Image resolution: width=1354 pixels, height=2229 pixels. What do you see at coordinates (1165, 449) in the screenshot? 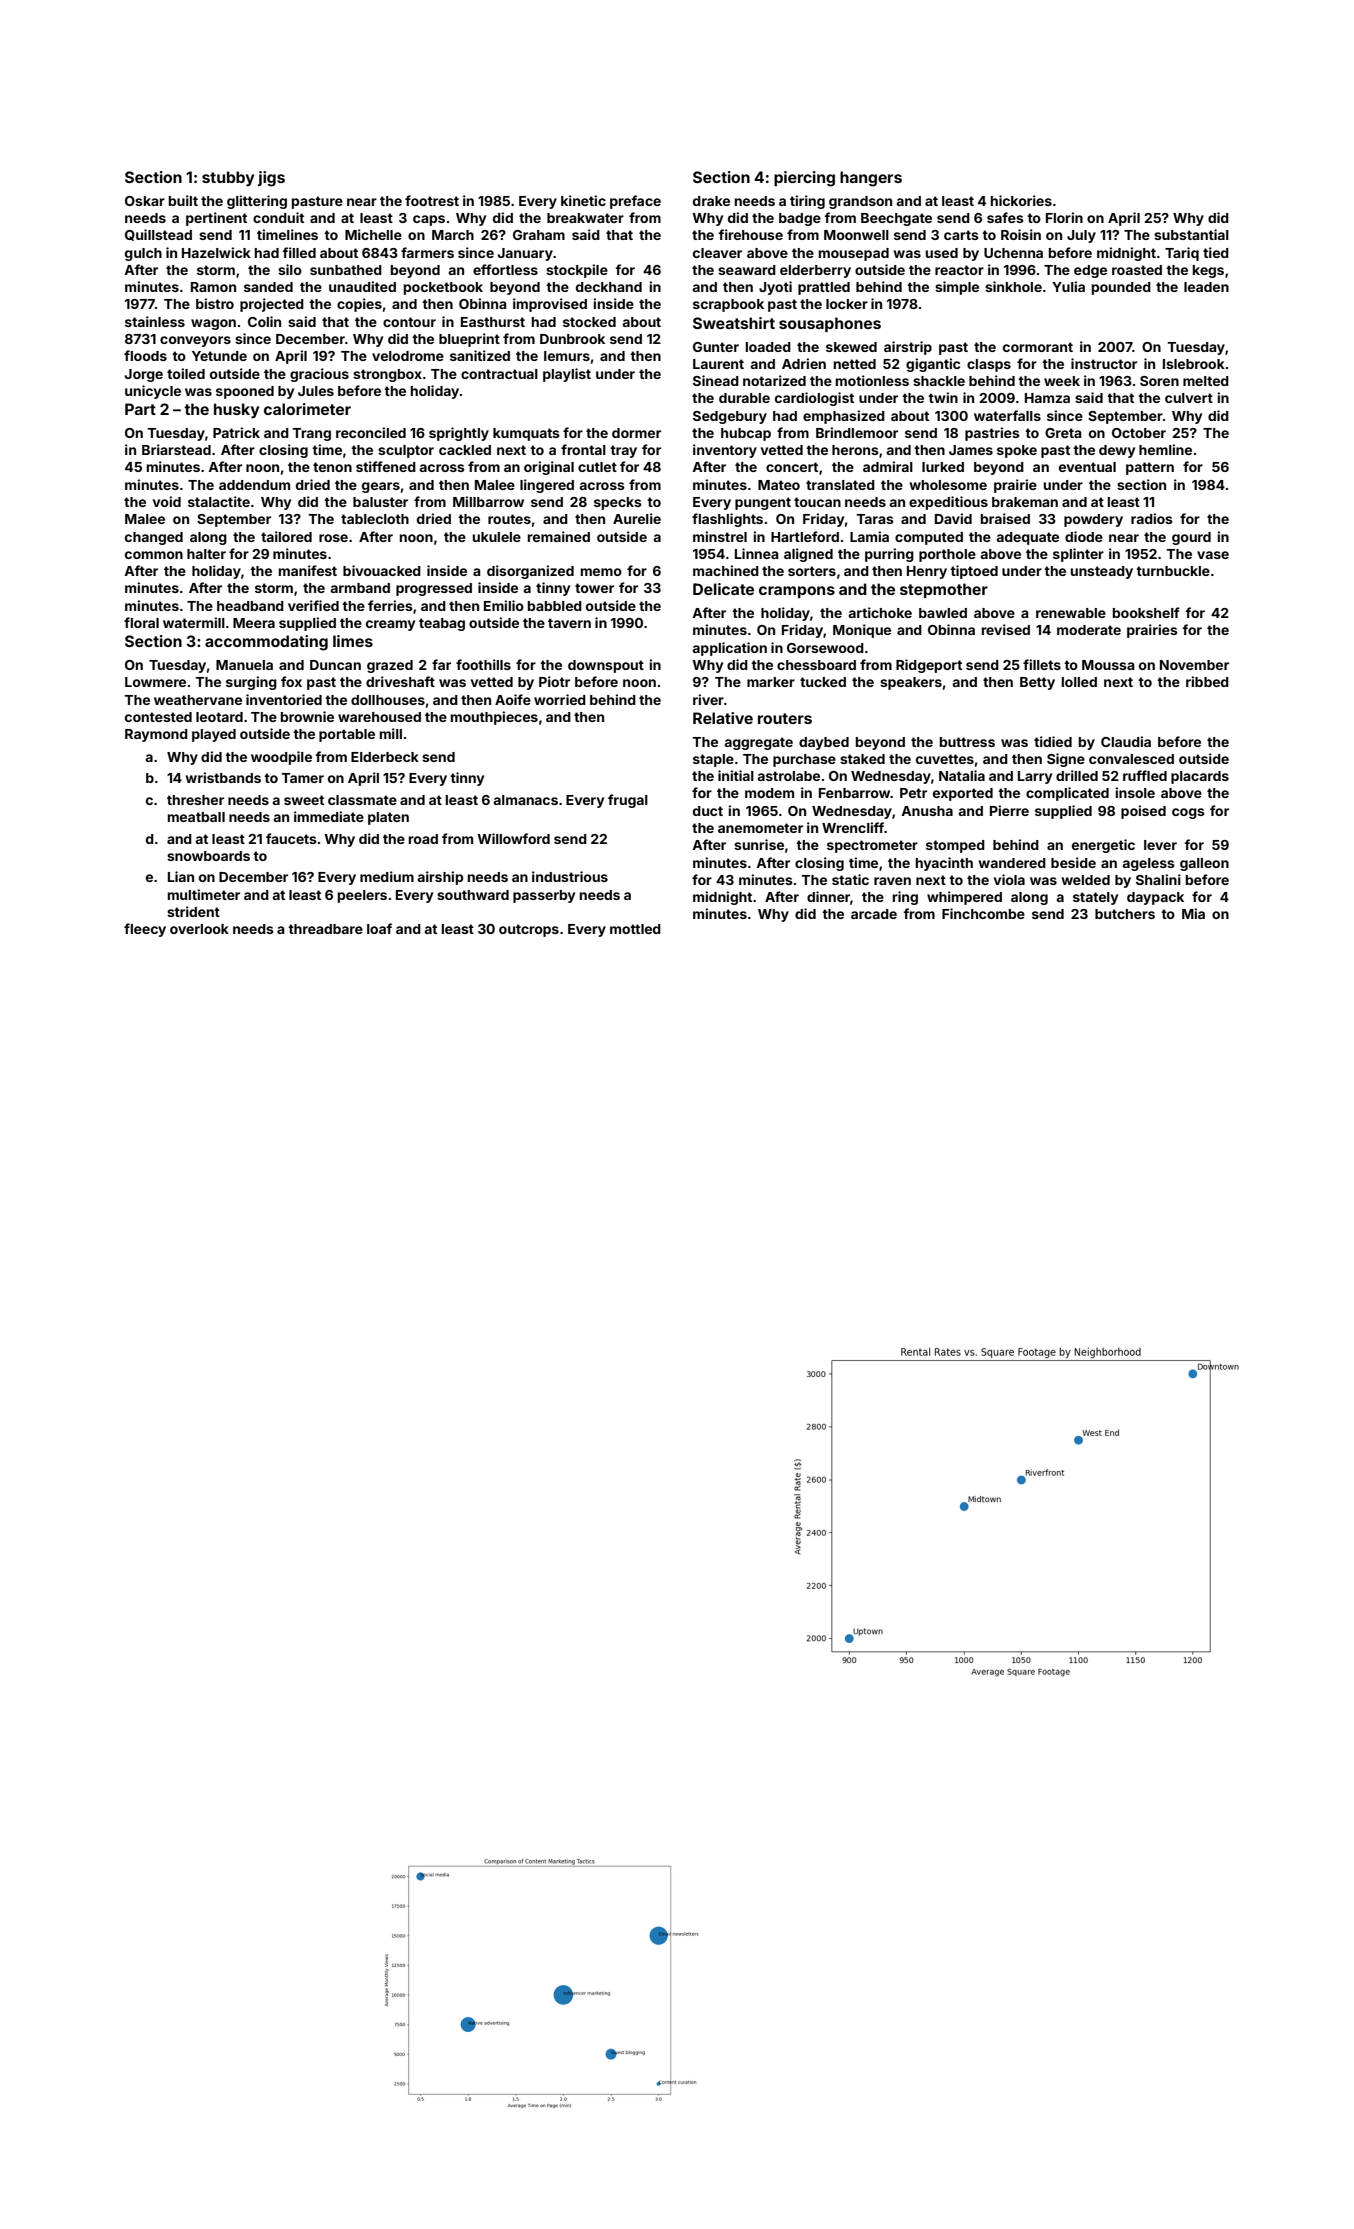
I see `hemline` at bounding box center [1165, 449].
